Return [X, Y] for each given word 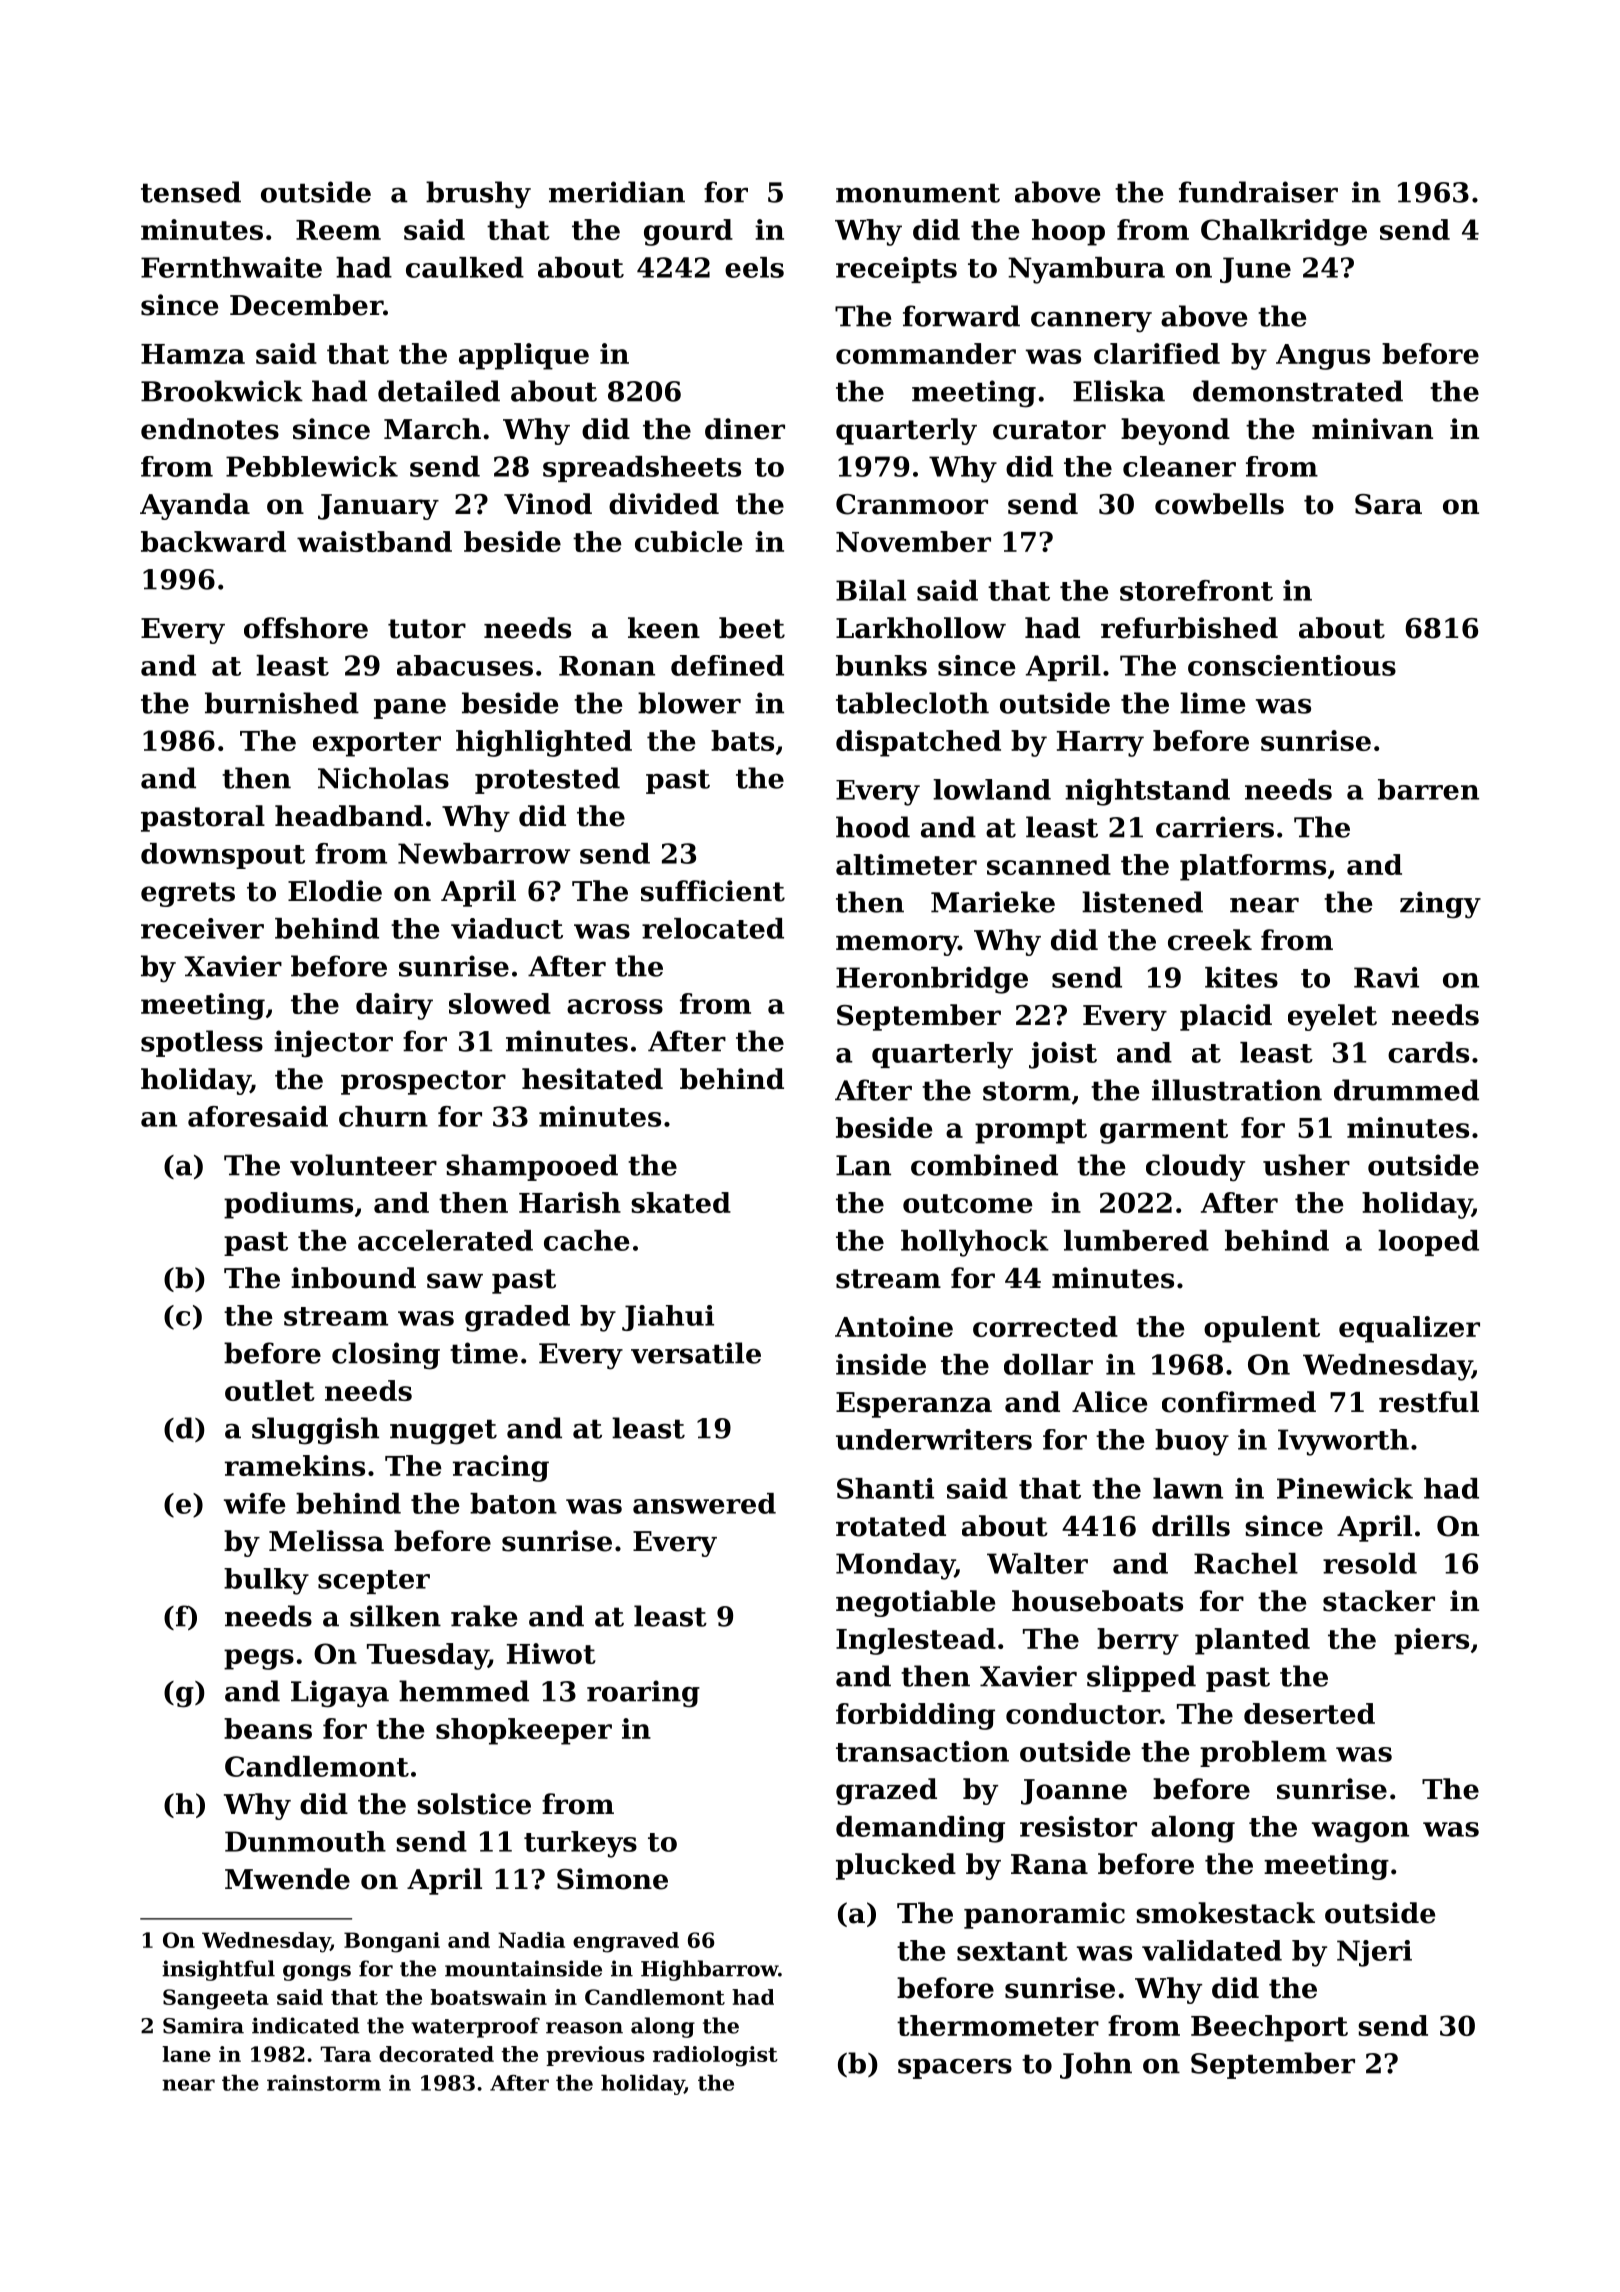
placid [1226, 1017]
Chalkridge [1284, 232]
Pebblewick [312, 466]
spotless [202, 1043]
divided [664, 504]
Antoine [894, 1326]
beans [268, 1728]
